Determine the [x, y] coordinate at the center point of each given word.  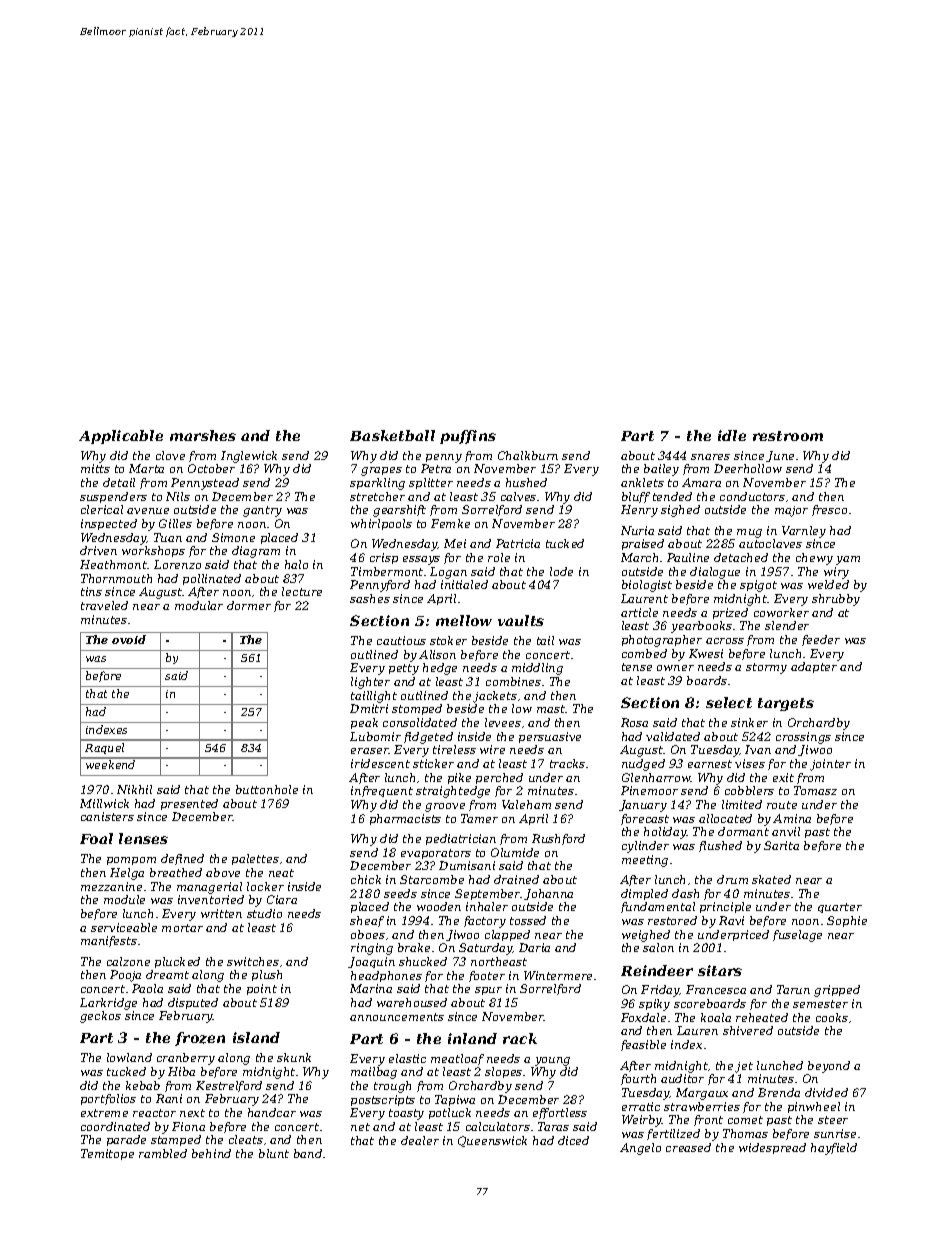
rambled [163, 1153]
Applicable [121, 437]
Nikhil [134, 789]
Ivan [758, 749]
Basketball [392, 435]
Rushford [558, 839]
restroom [788, 436]
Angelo [640, 1149]
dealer [420, 1140]
